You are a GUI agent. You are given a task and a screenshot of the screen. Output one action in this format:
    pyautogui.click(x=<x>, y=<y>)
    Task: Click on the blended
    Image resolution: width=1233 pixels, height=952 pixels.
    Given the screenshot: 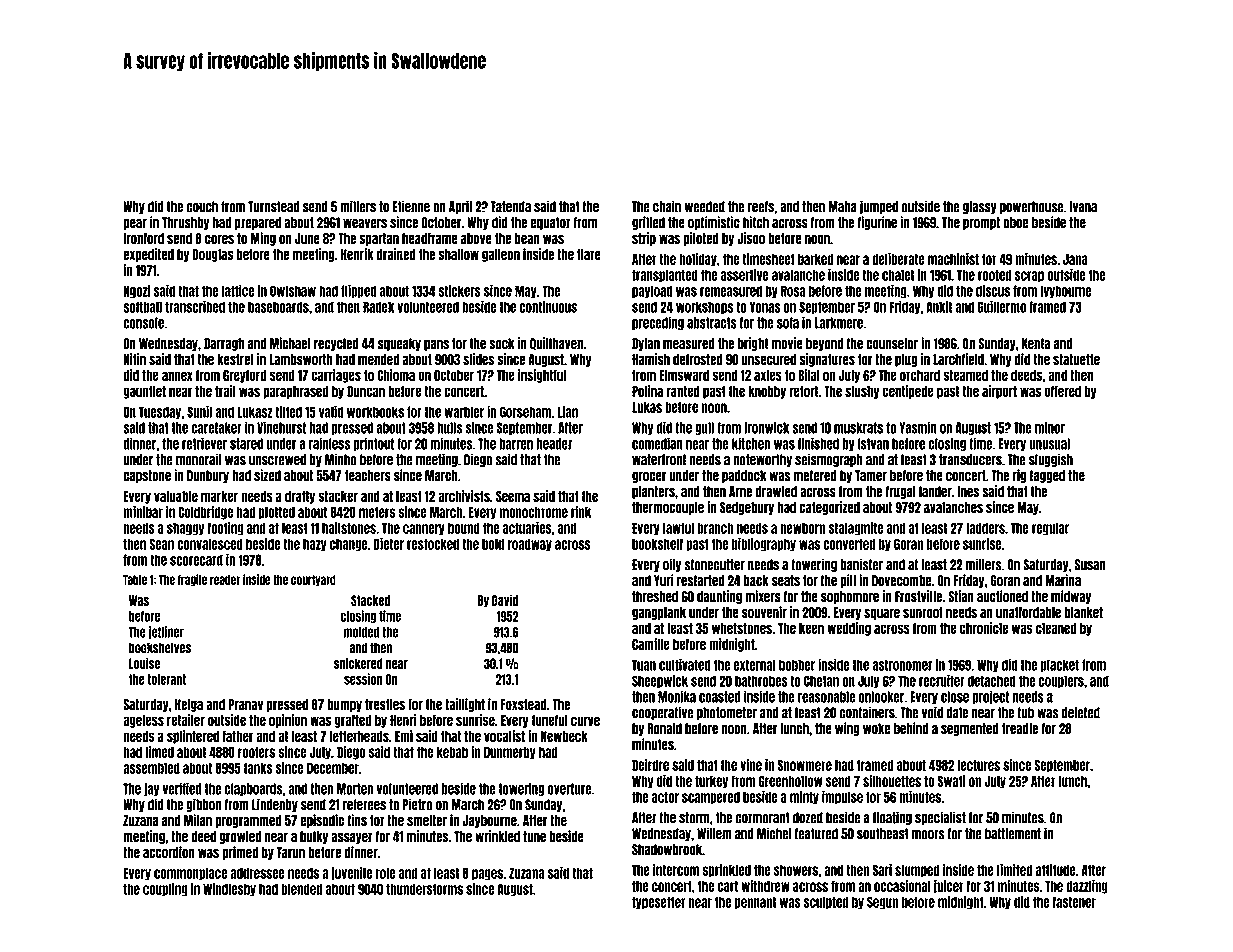 What is the action you would take?
    pyautogui.click(x=301, y=889)
